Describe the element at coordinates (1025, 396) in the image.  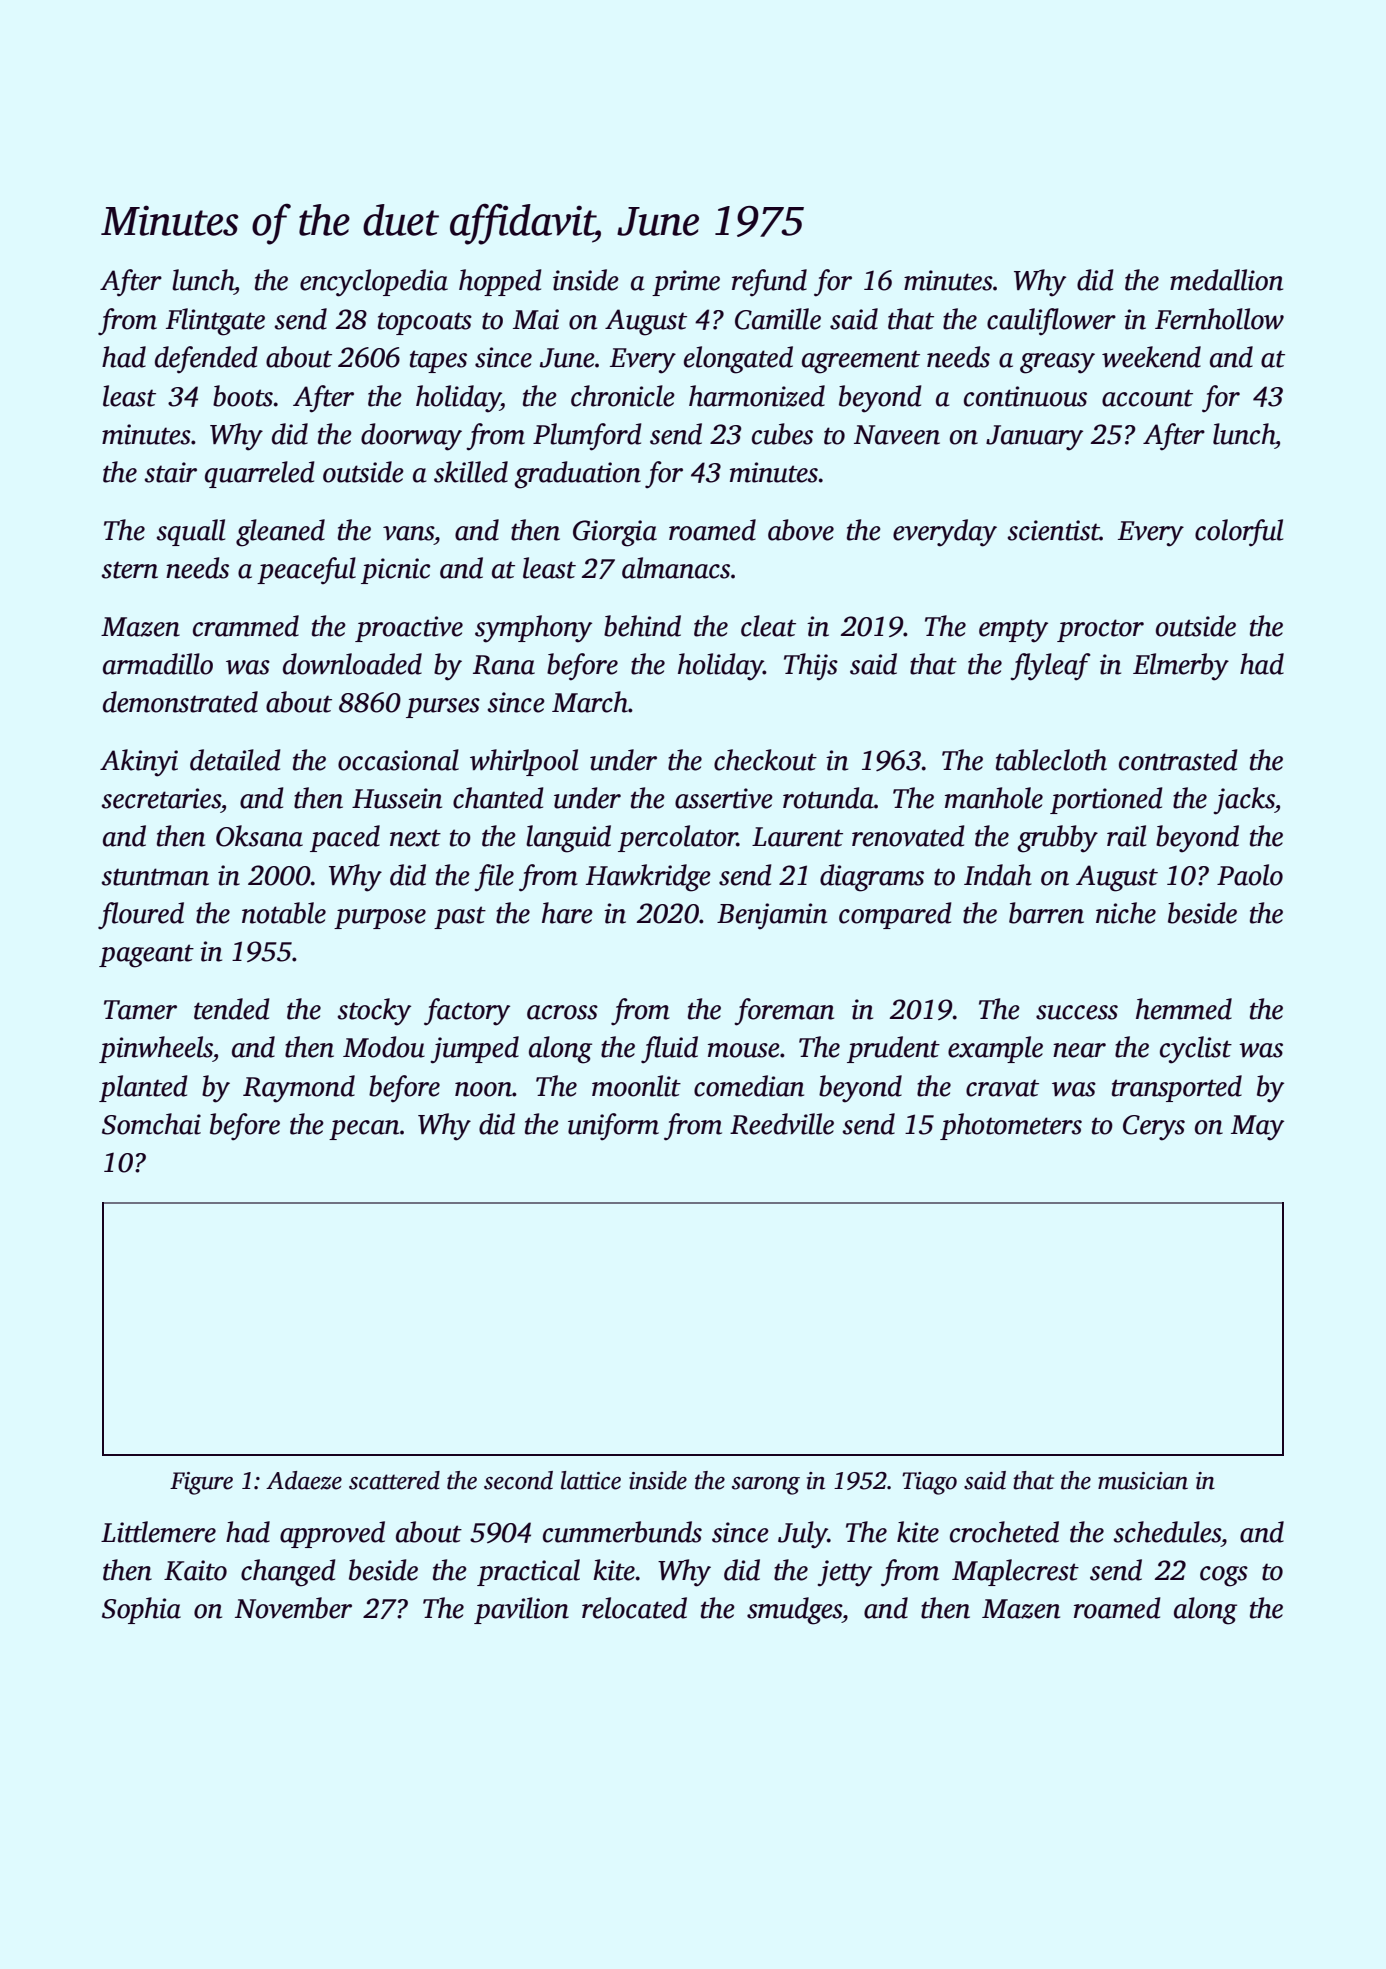
I see `continuous` at that location.
